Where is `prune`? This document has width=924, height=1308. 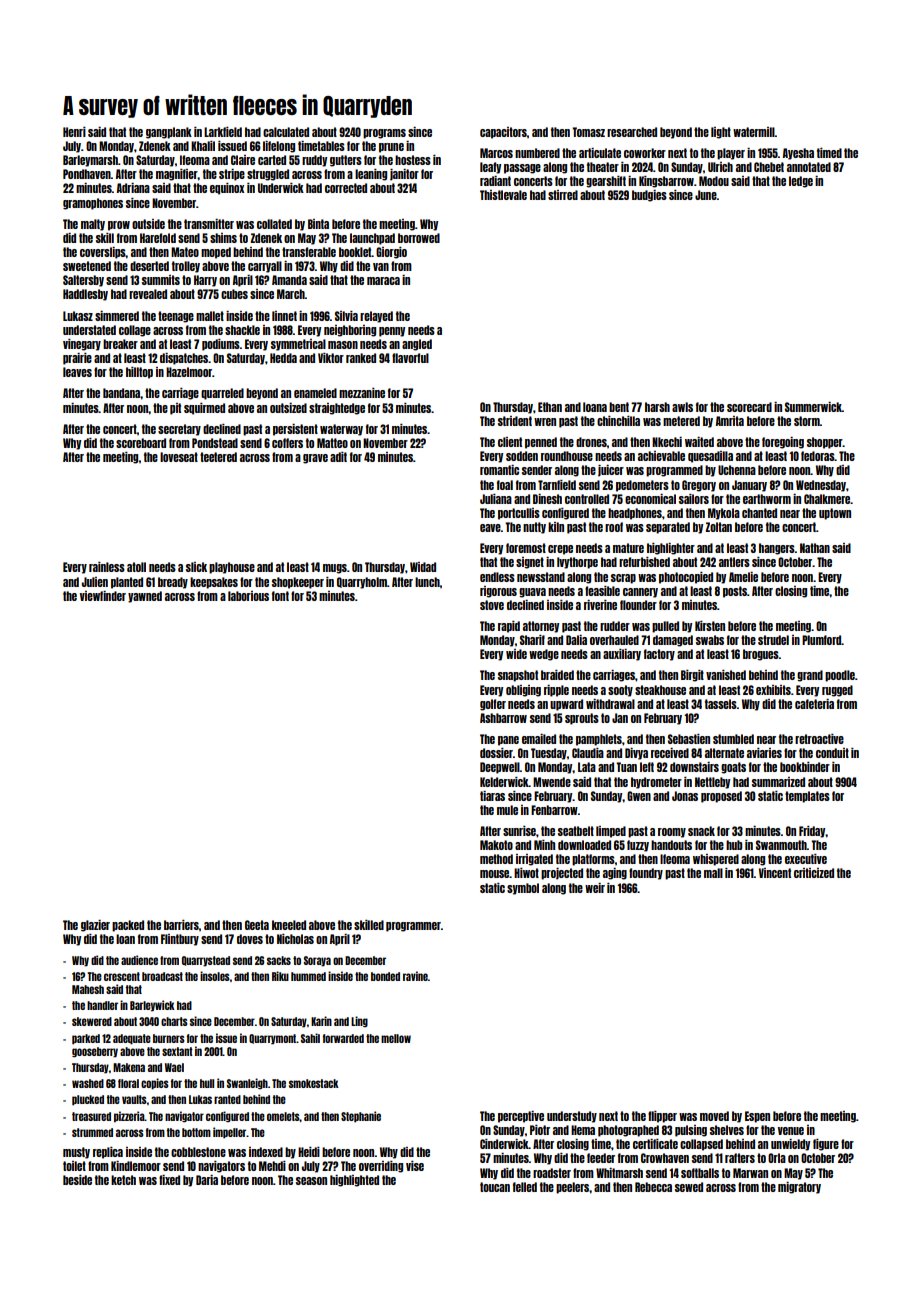 prune is located at coordinates (391, 148).
